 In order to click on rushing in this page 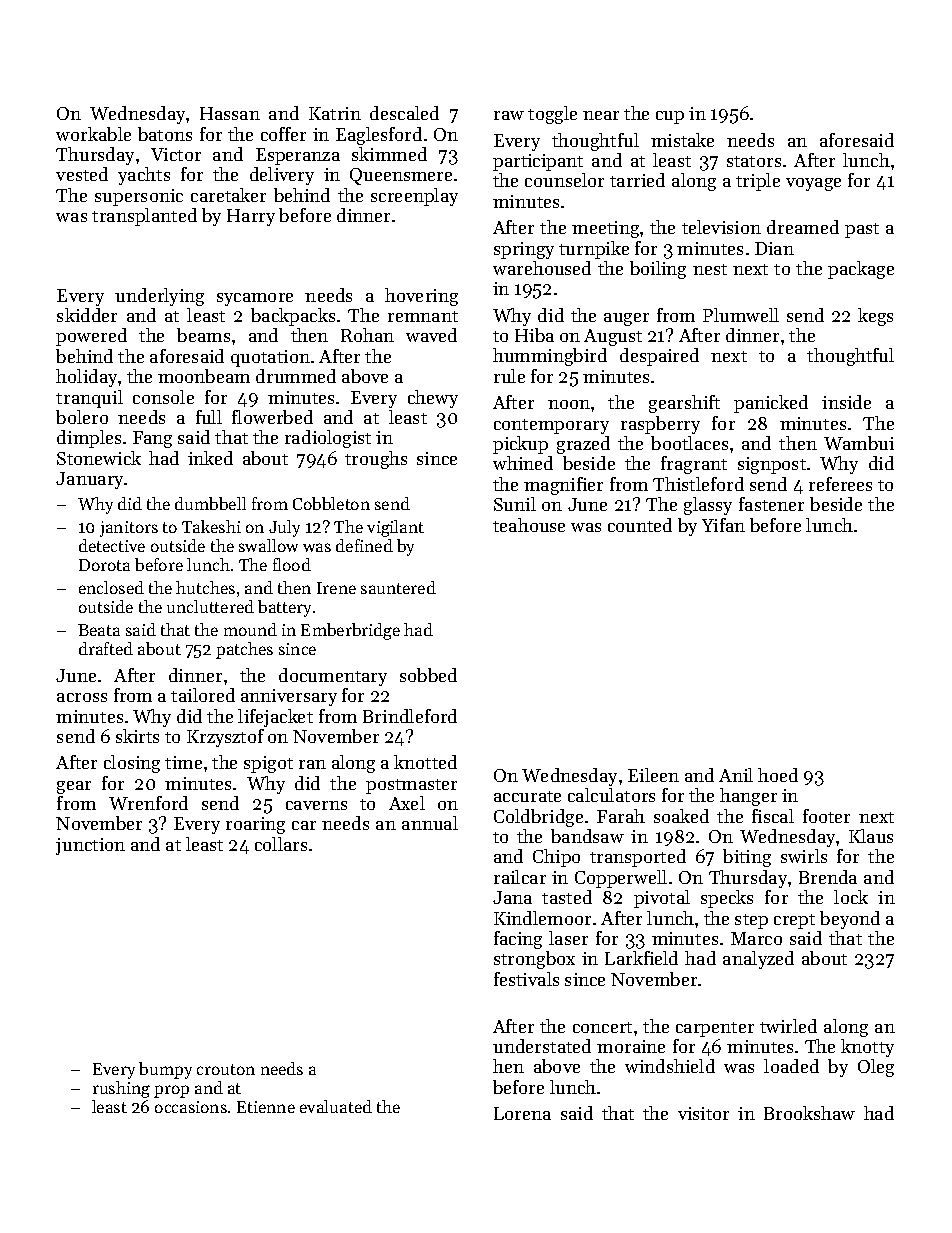, I will do `click(121, 1089)`.
